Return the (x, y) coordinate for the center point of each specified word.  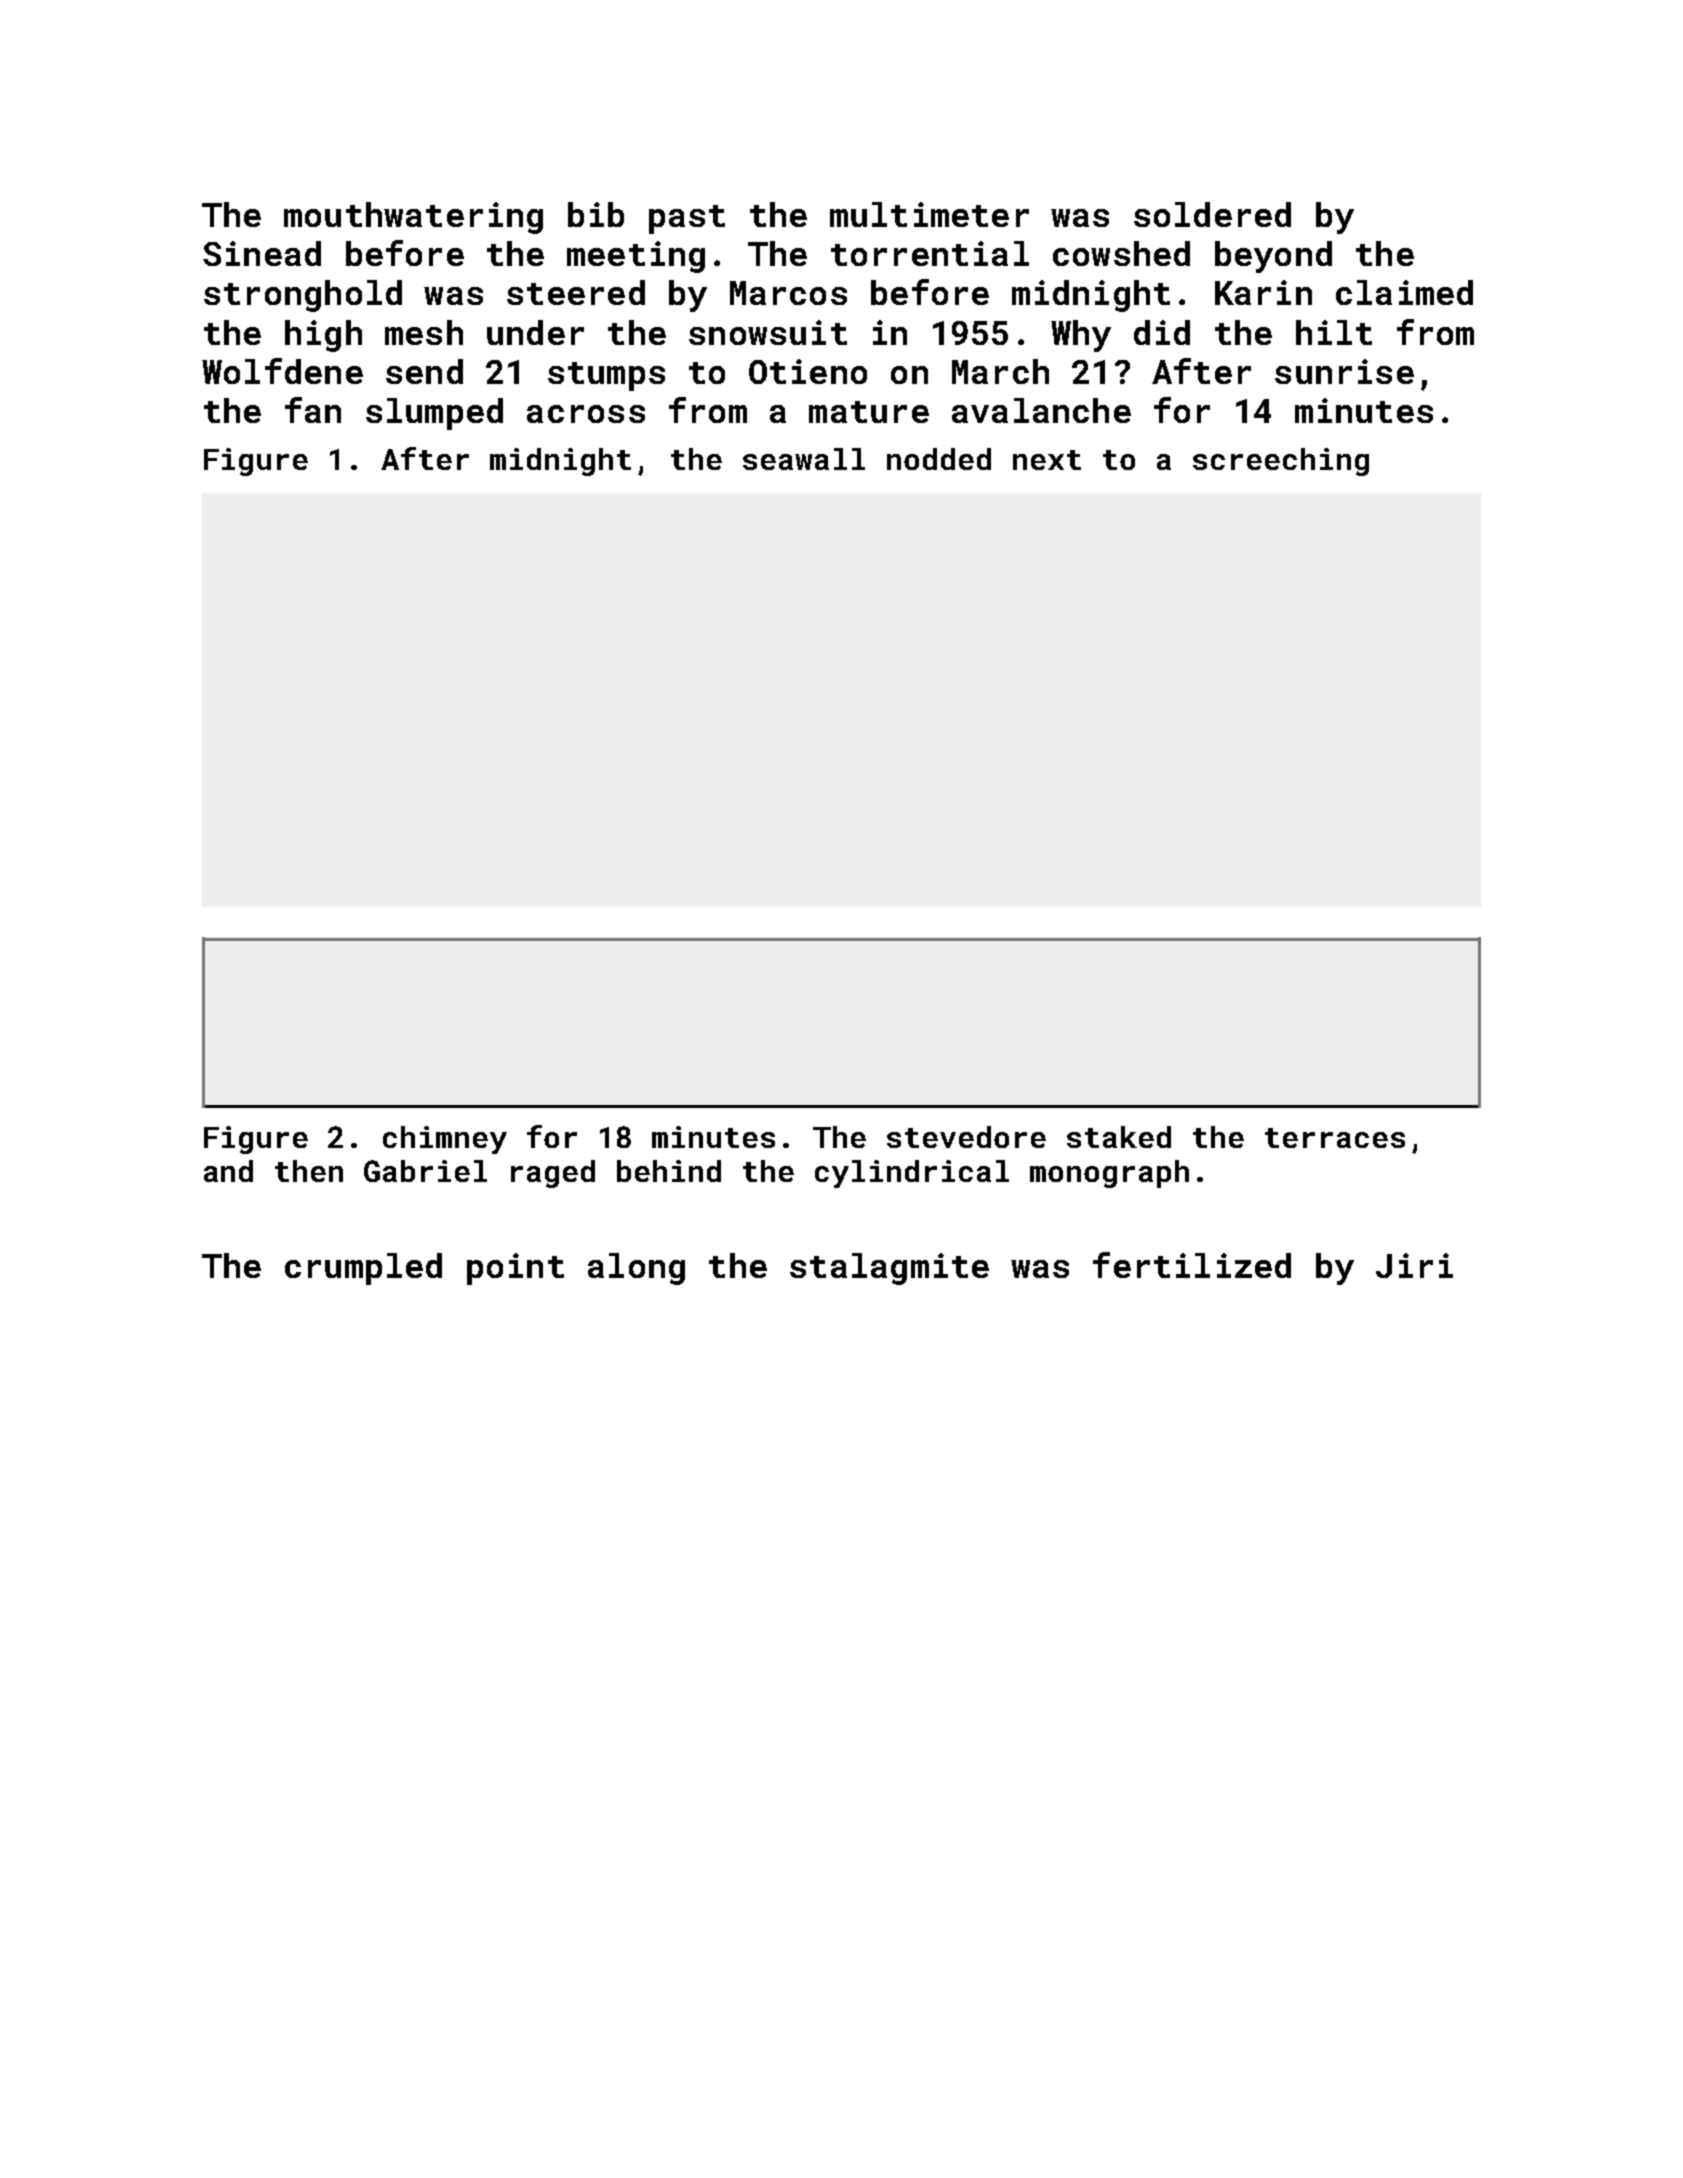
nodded (939, 459)
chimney (445, 1140)
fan (313, 410)
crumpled (363, 1269)
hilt (1334, 332)
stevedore (966, 1137)
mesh (424, 332)
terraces (1335, 1138)
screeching (1281, 462)
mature (869, 412)
